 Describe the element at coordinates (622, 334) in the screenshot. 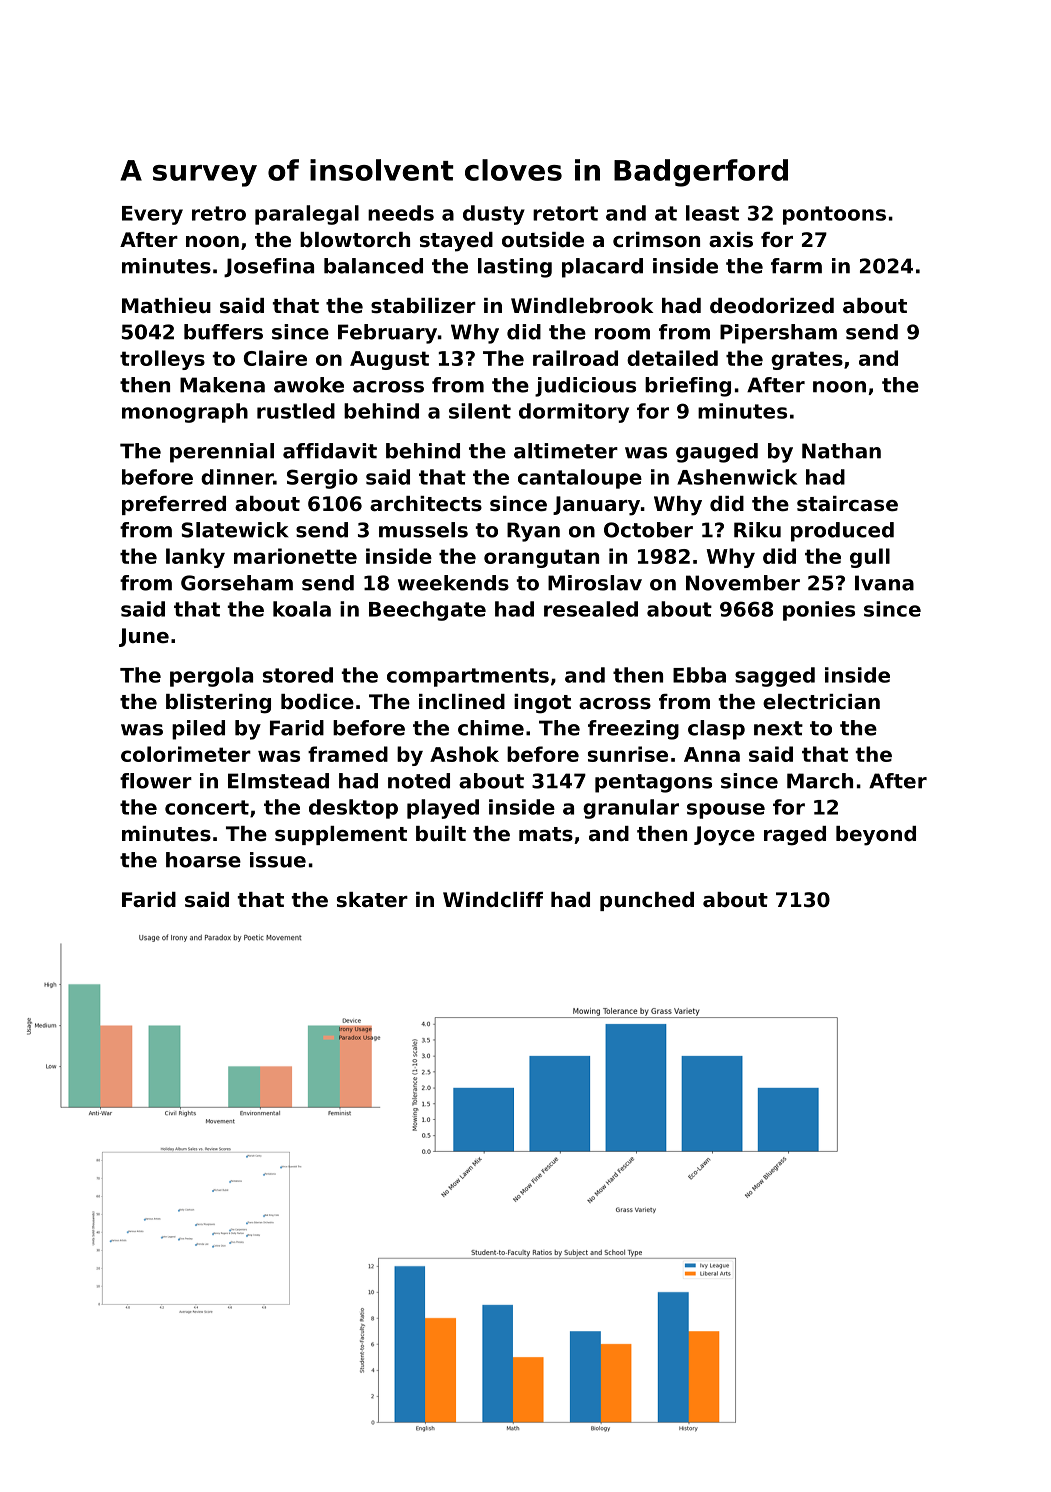

I see `room` at that location.
